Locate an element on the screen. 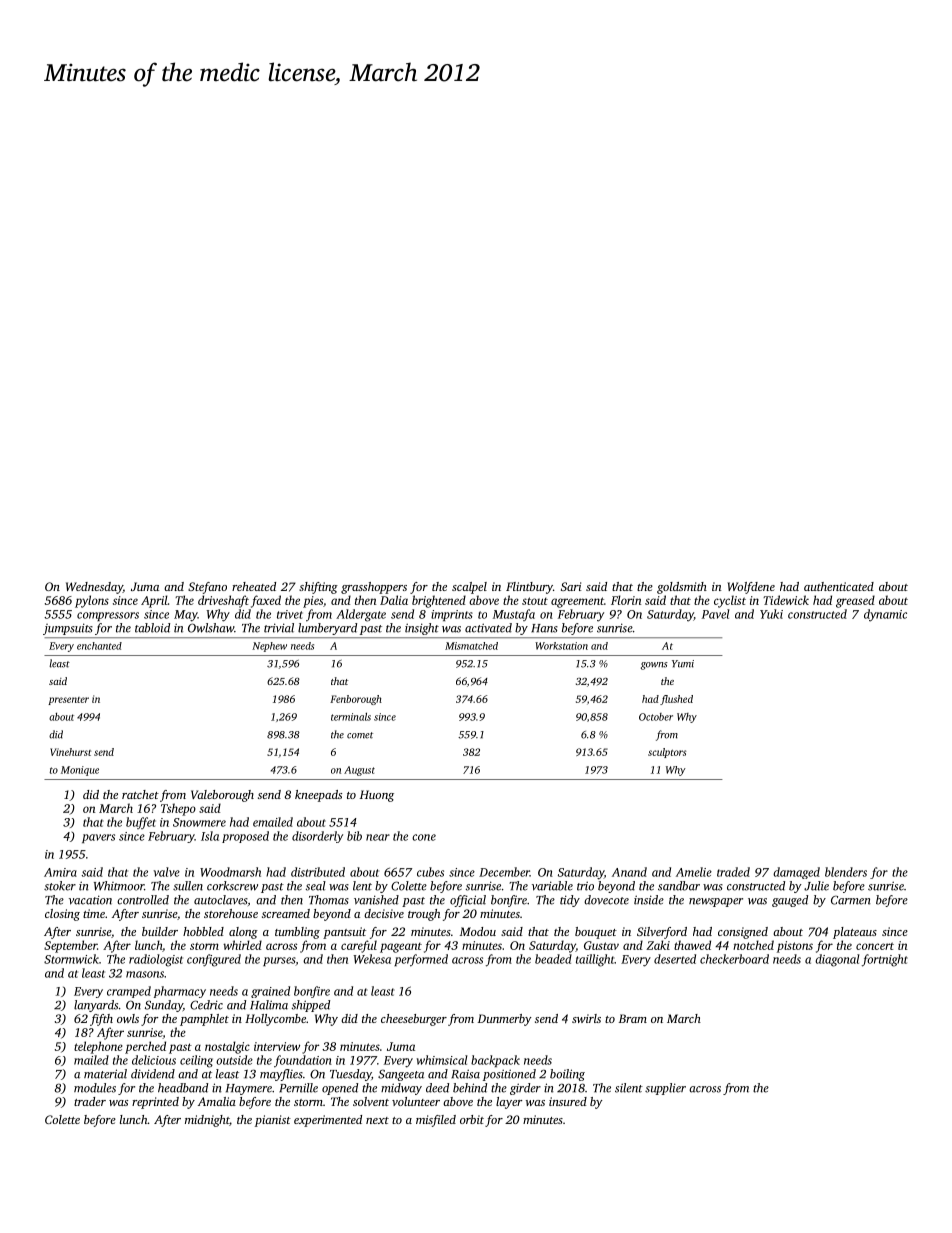  Huong is located at coordinates (377, 796).
